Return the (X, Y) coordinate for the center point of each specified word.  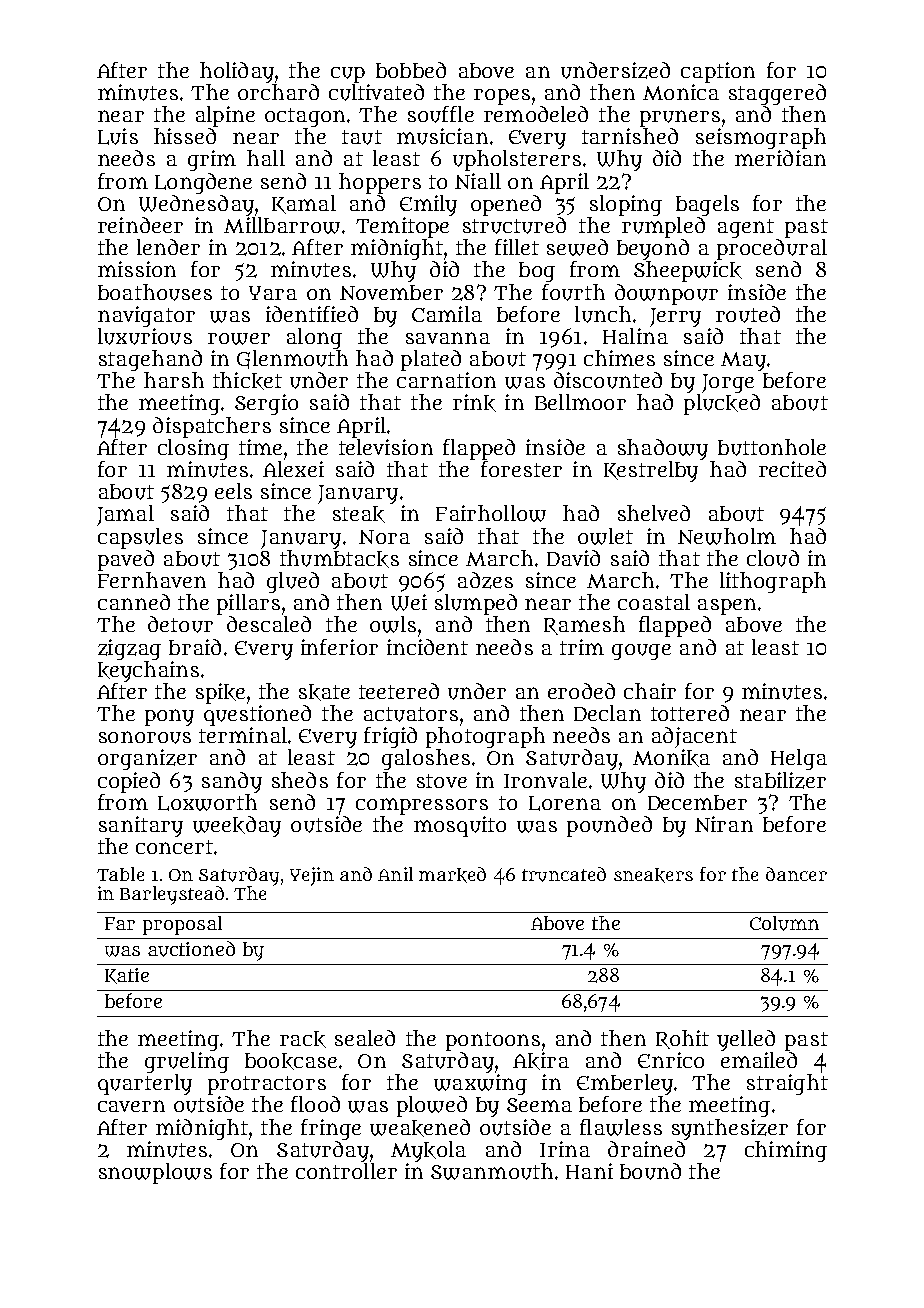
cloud (773, 558)
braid (195, 647)
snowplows (155, 1173)
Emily (428, 205)
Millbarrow (282, 225)
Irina (565, 1149)
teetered (399, 691)
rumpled (663, 227)
